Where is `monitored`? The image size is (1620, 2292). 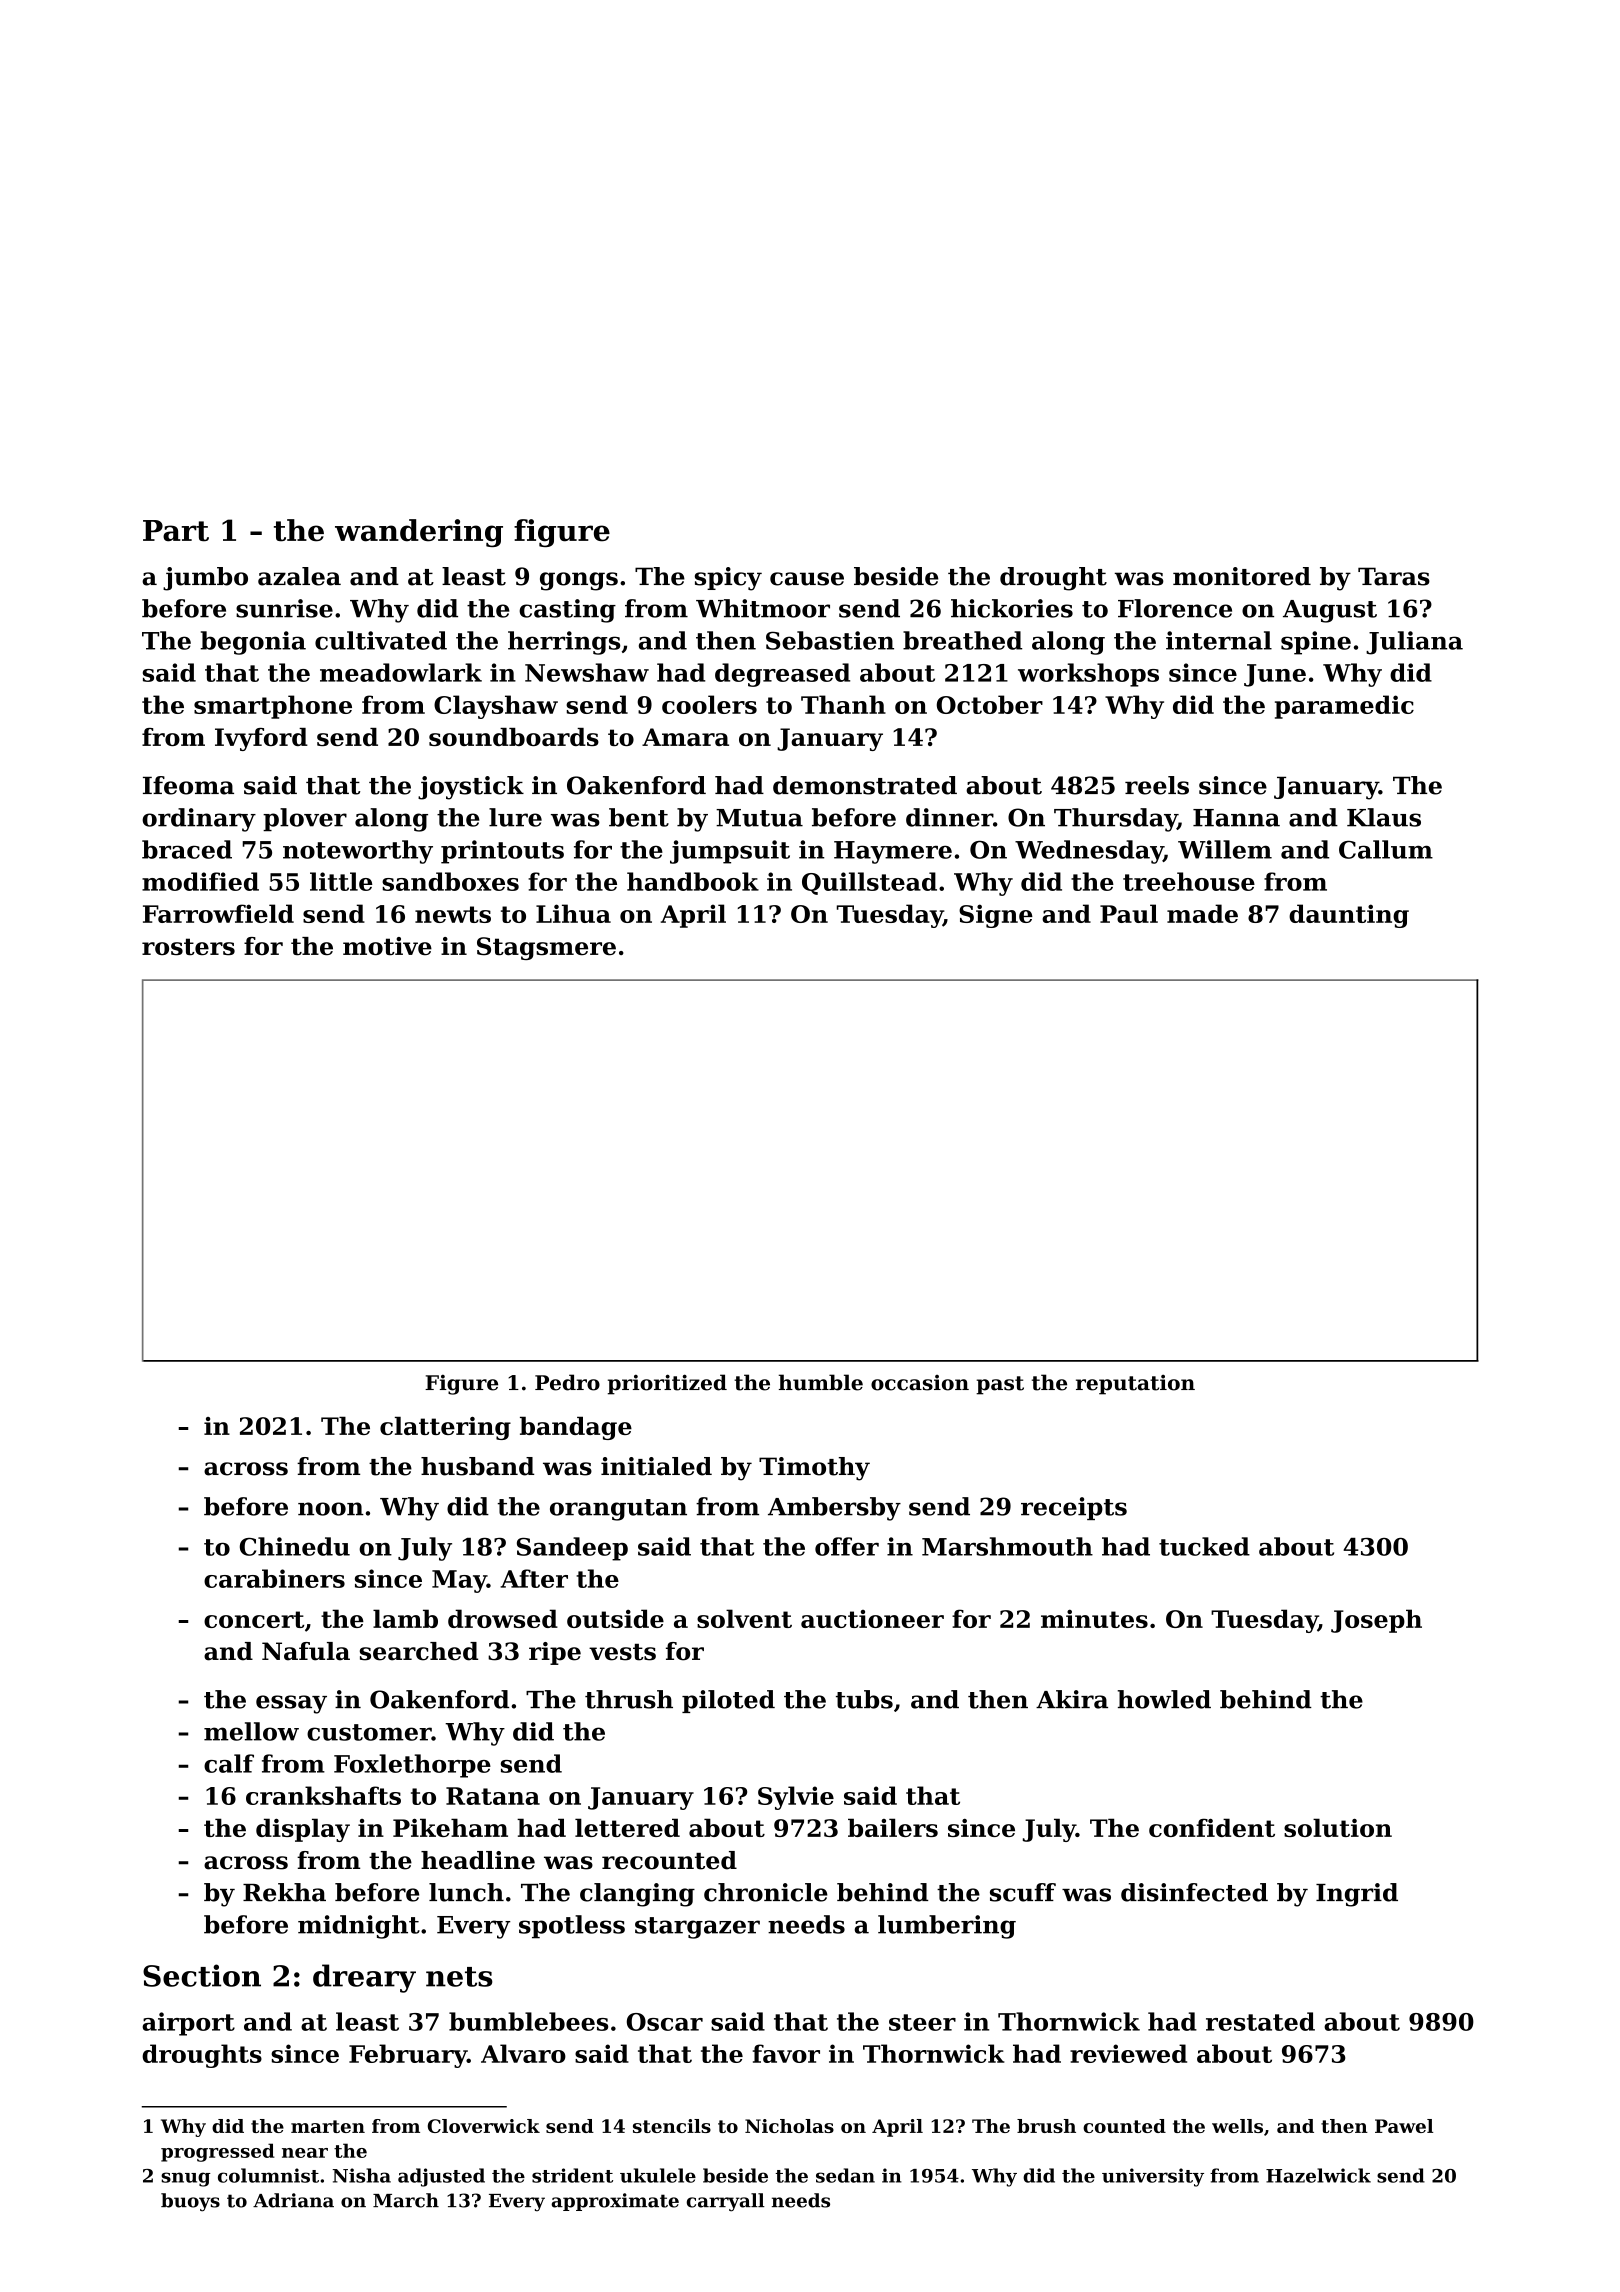 monitored is located at coordinates (1242, 576).
